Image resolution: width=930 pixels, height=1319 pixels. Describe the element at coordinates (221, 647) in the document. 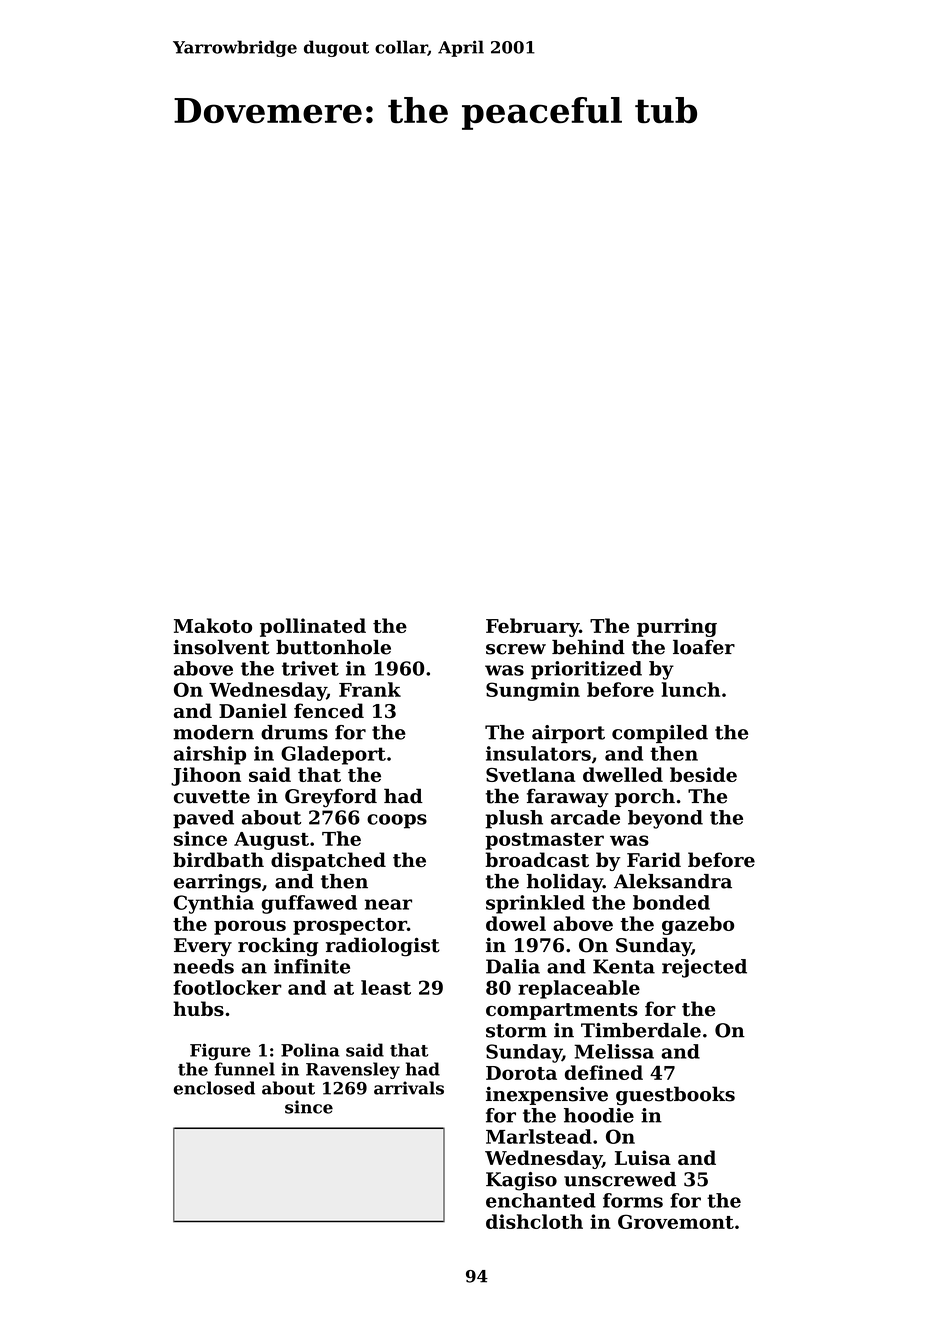

I see `insolvent` at that location.
